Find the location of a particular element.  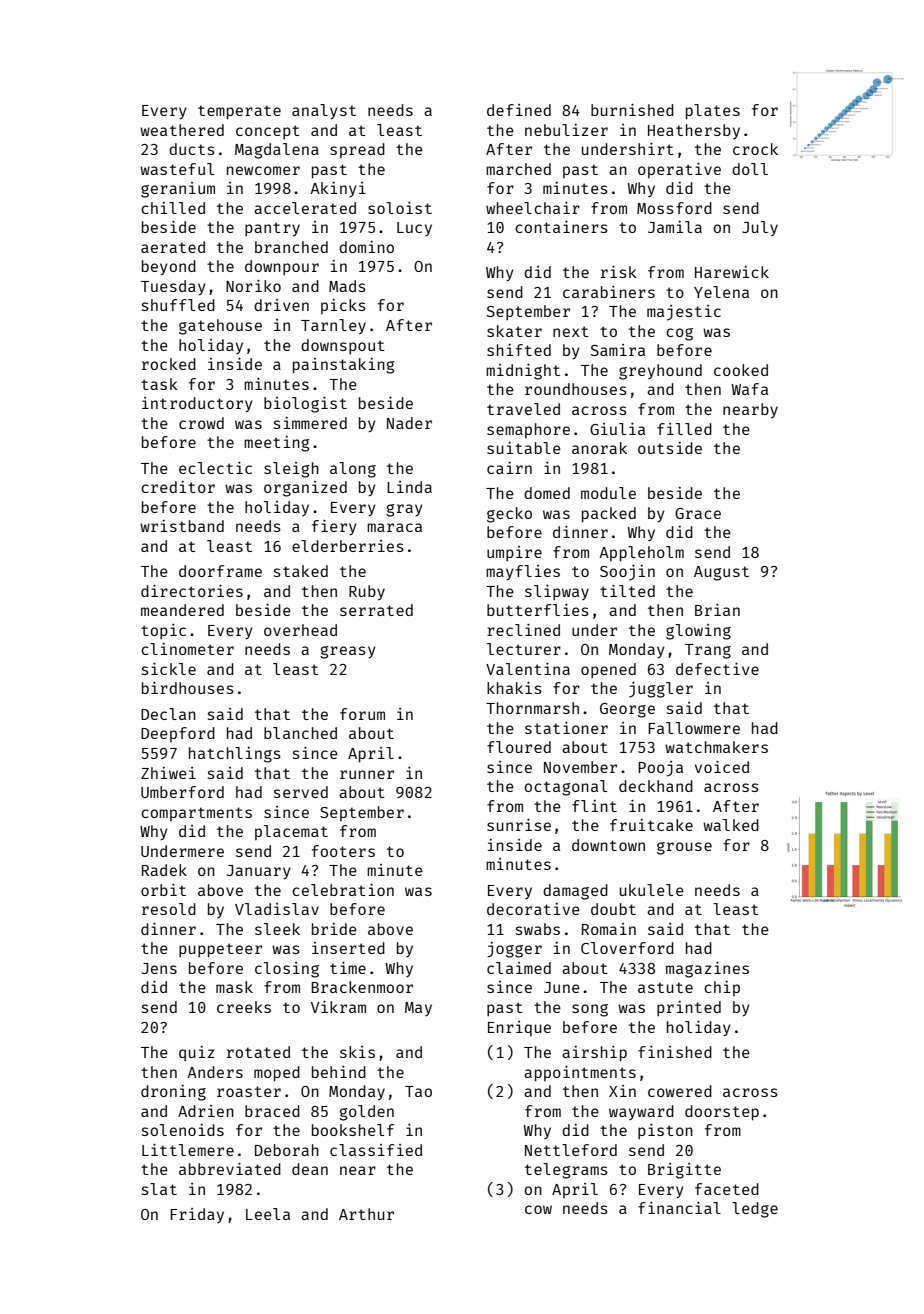

puppeteer is located at coordinates (220, 950).
